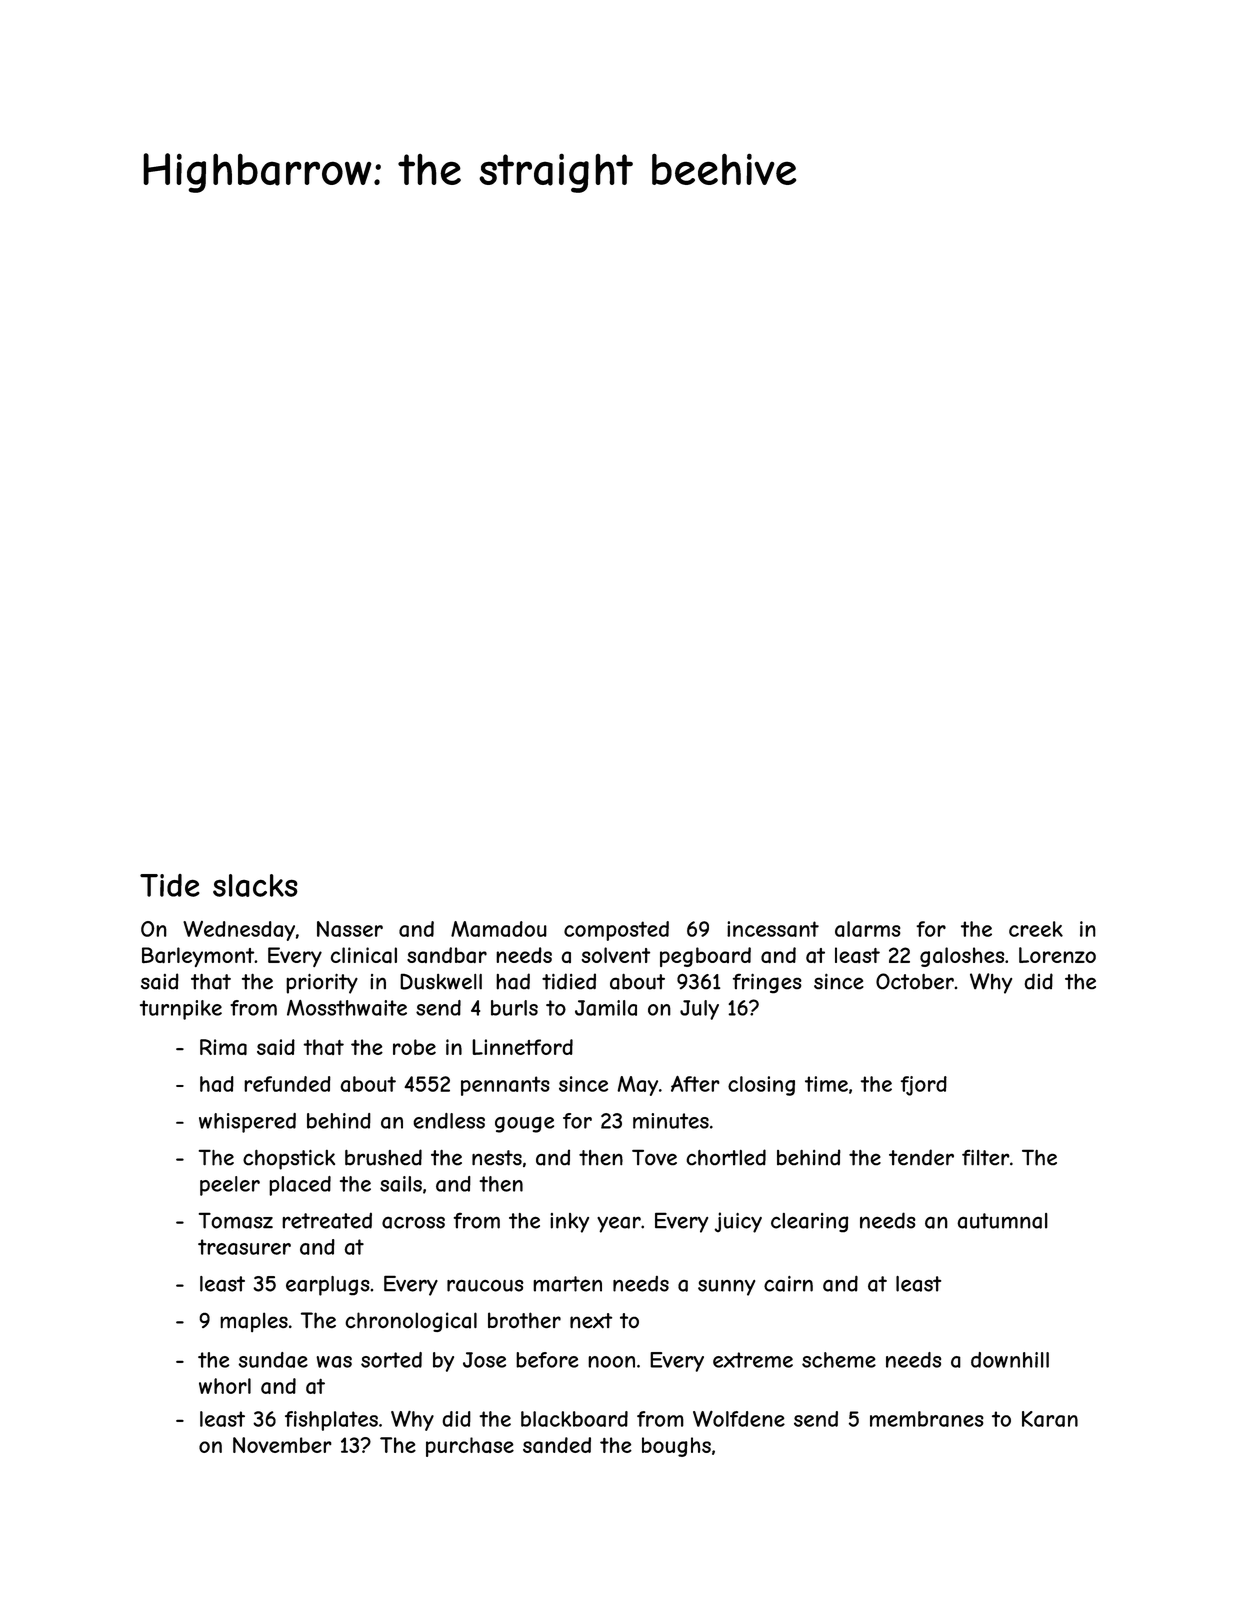 The width and height of the image is (1237, 1601). I want to click on alarms, so click(868, 929).
